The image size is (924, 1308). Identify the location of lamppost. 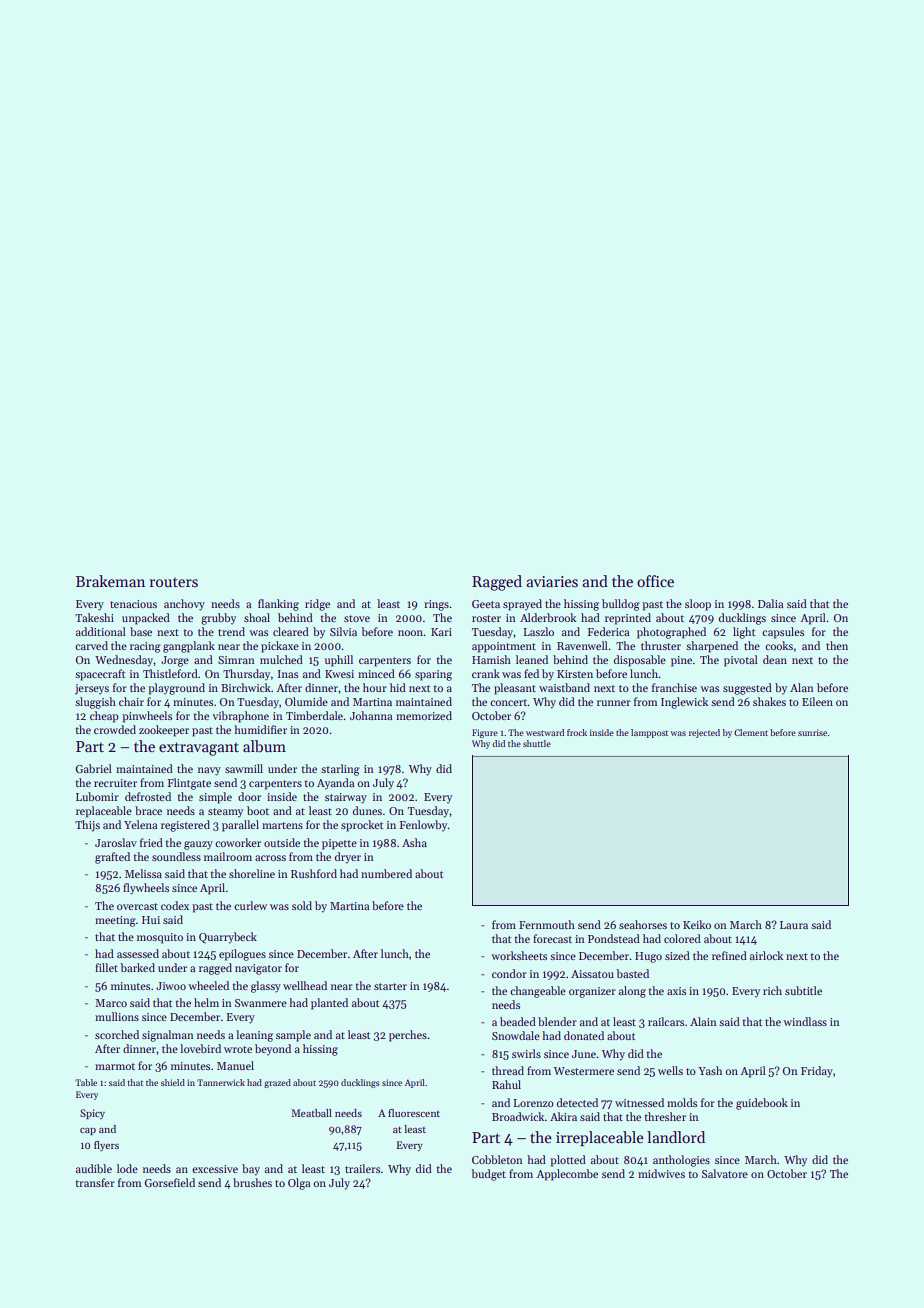
(649, 733).
